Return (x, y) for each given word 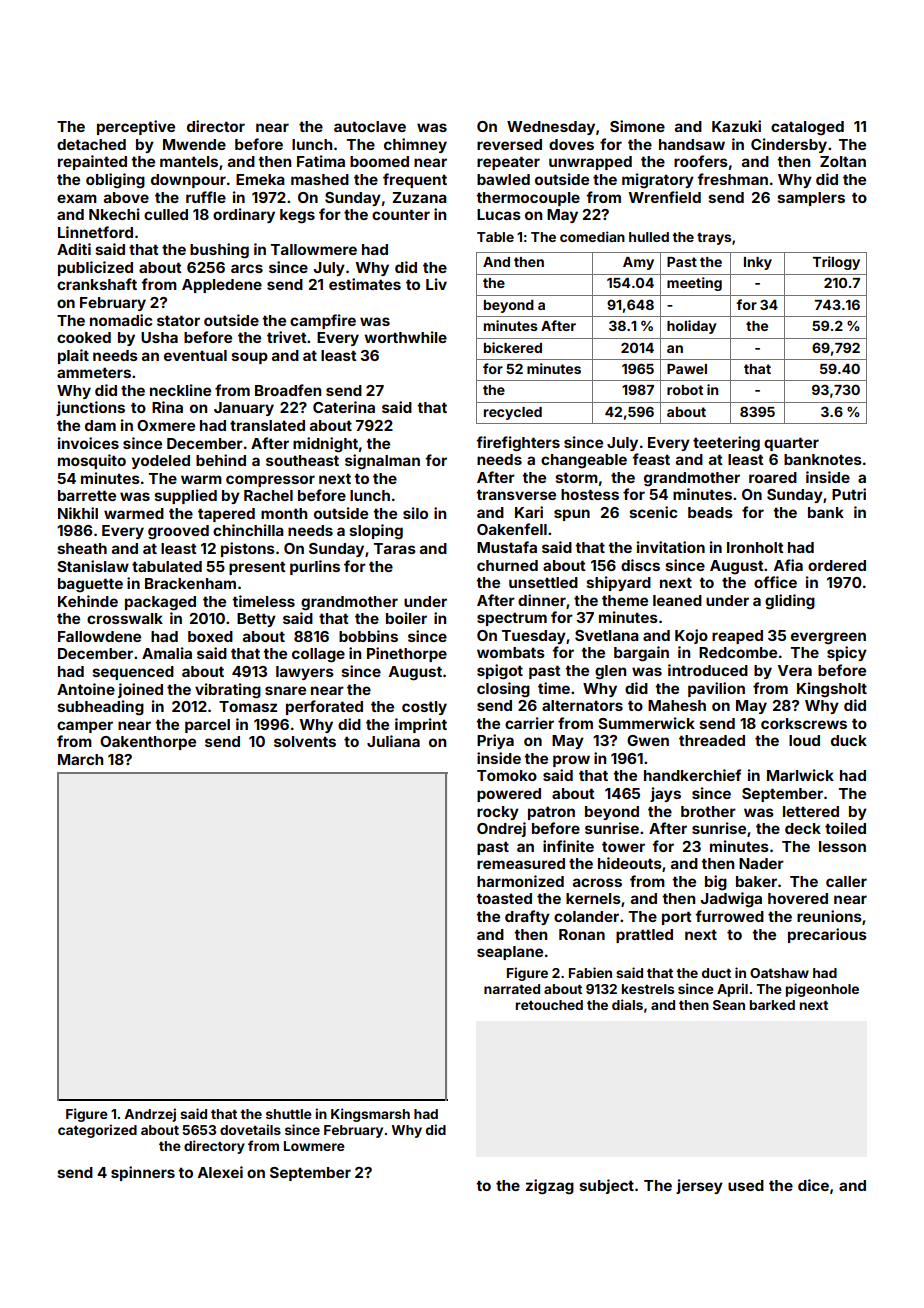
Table (495, 237)
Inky (758, 263)
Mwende (194, 144)
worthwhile (405, 337)
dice (813, 1185)
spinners (143, 1173)
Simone (637, 126)
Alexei (220, 1172)
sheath (82, 548)
